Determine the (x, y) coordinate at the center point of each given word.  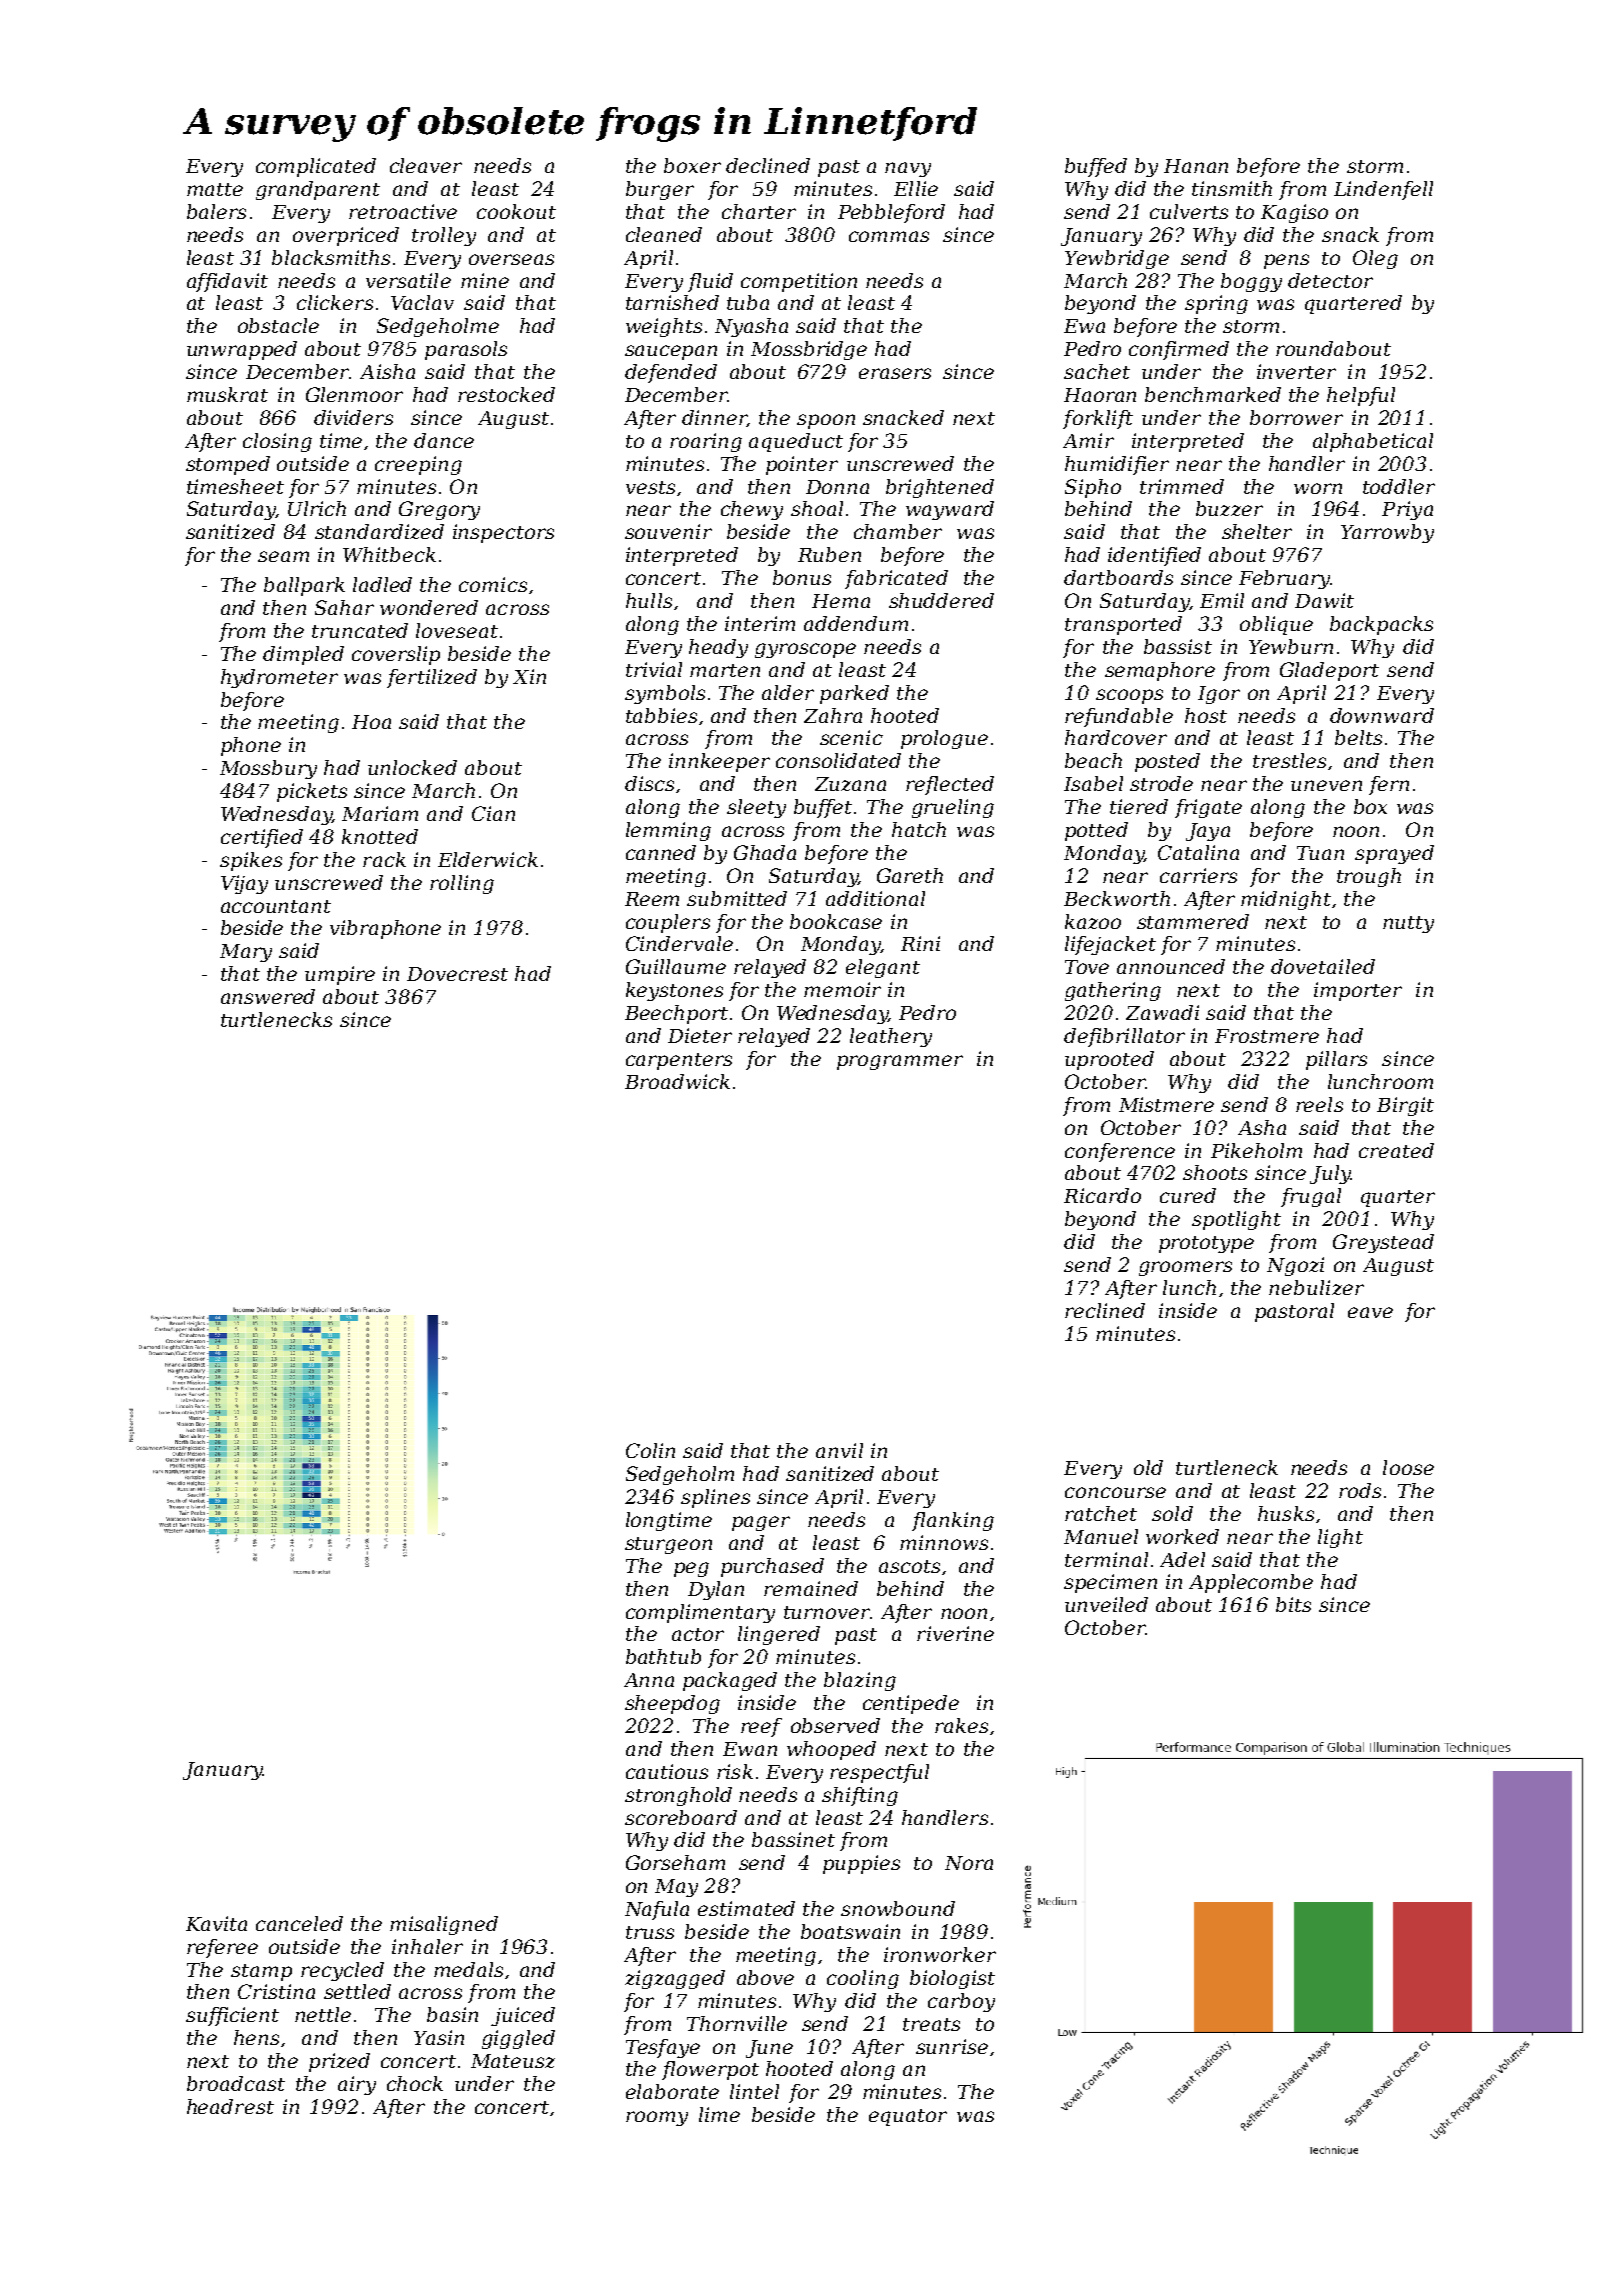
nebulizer (1316, 1287)
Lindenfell (1383, 190)
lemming (668, 831)
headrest (230, 2106)
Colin (650, 1450)
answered (268, 996)
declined (768, 165)
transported (1123, 625)
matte (215, 189)
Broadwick (677, 1081)
